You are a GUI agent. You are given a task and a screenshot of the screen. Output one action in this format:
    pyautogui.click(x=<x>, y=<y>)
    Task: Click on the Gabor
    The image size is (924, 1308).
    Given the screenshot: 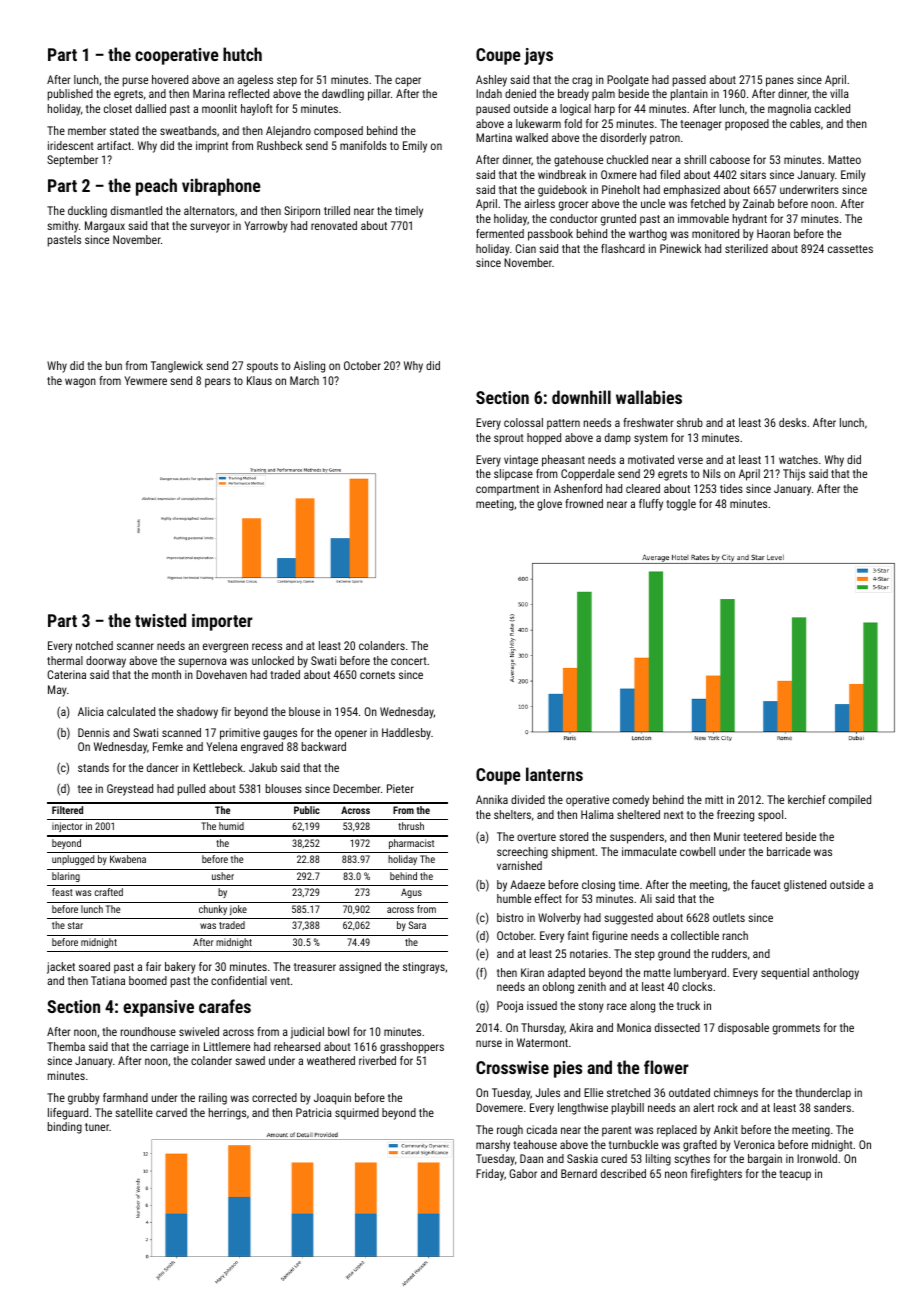 What is the action you would take?
    pyautogui.click(x=523, y=1173)
